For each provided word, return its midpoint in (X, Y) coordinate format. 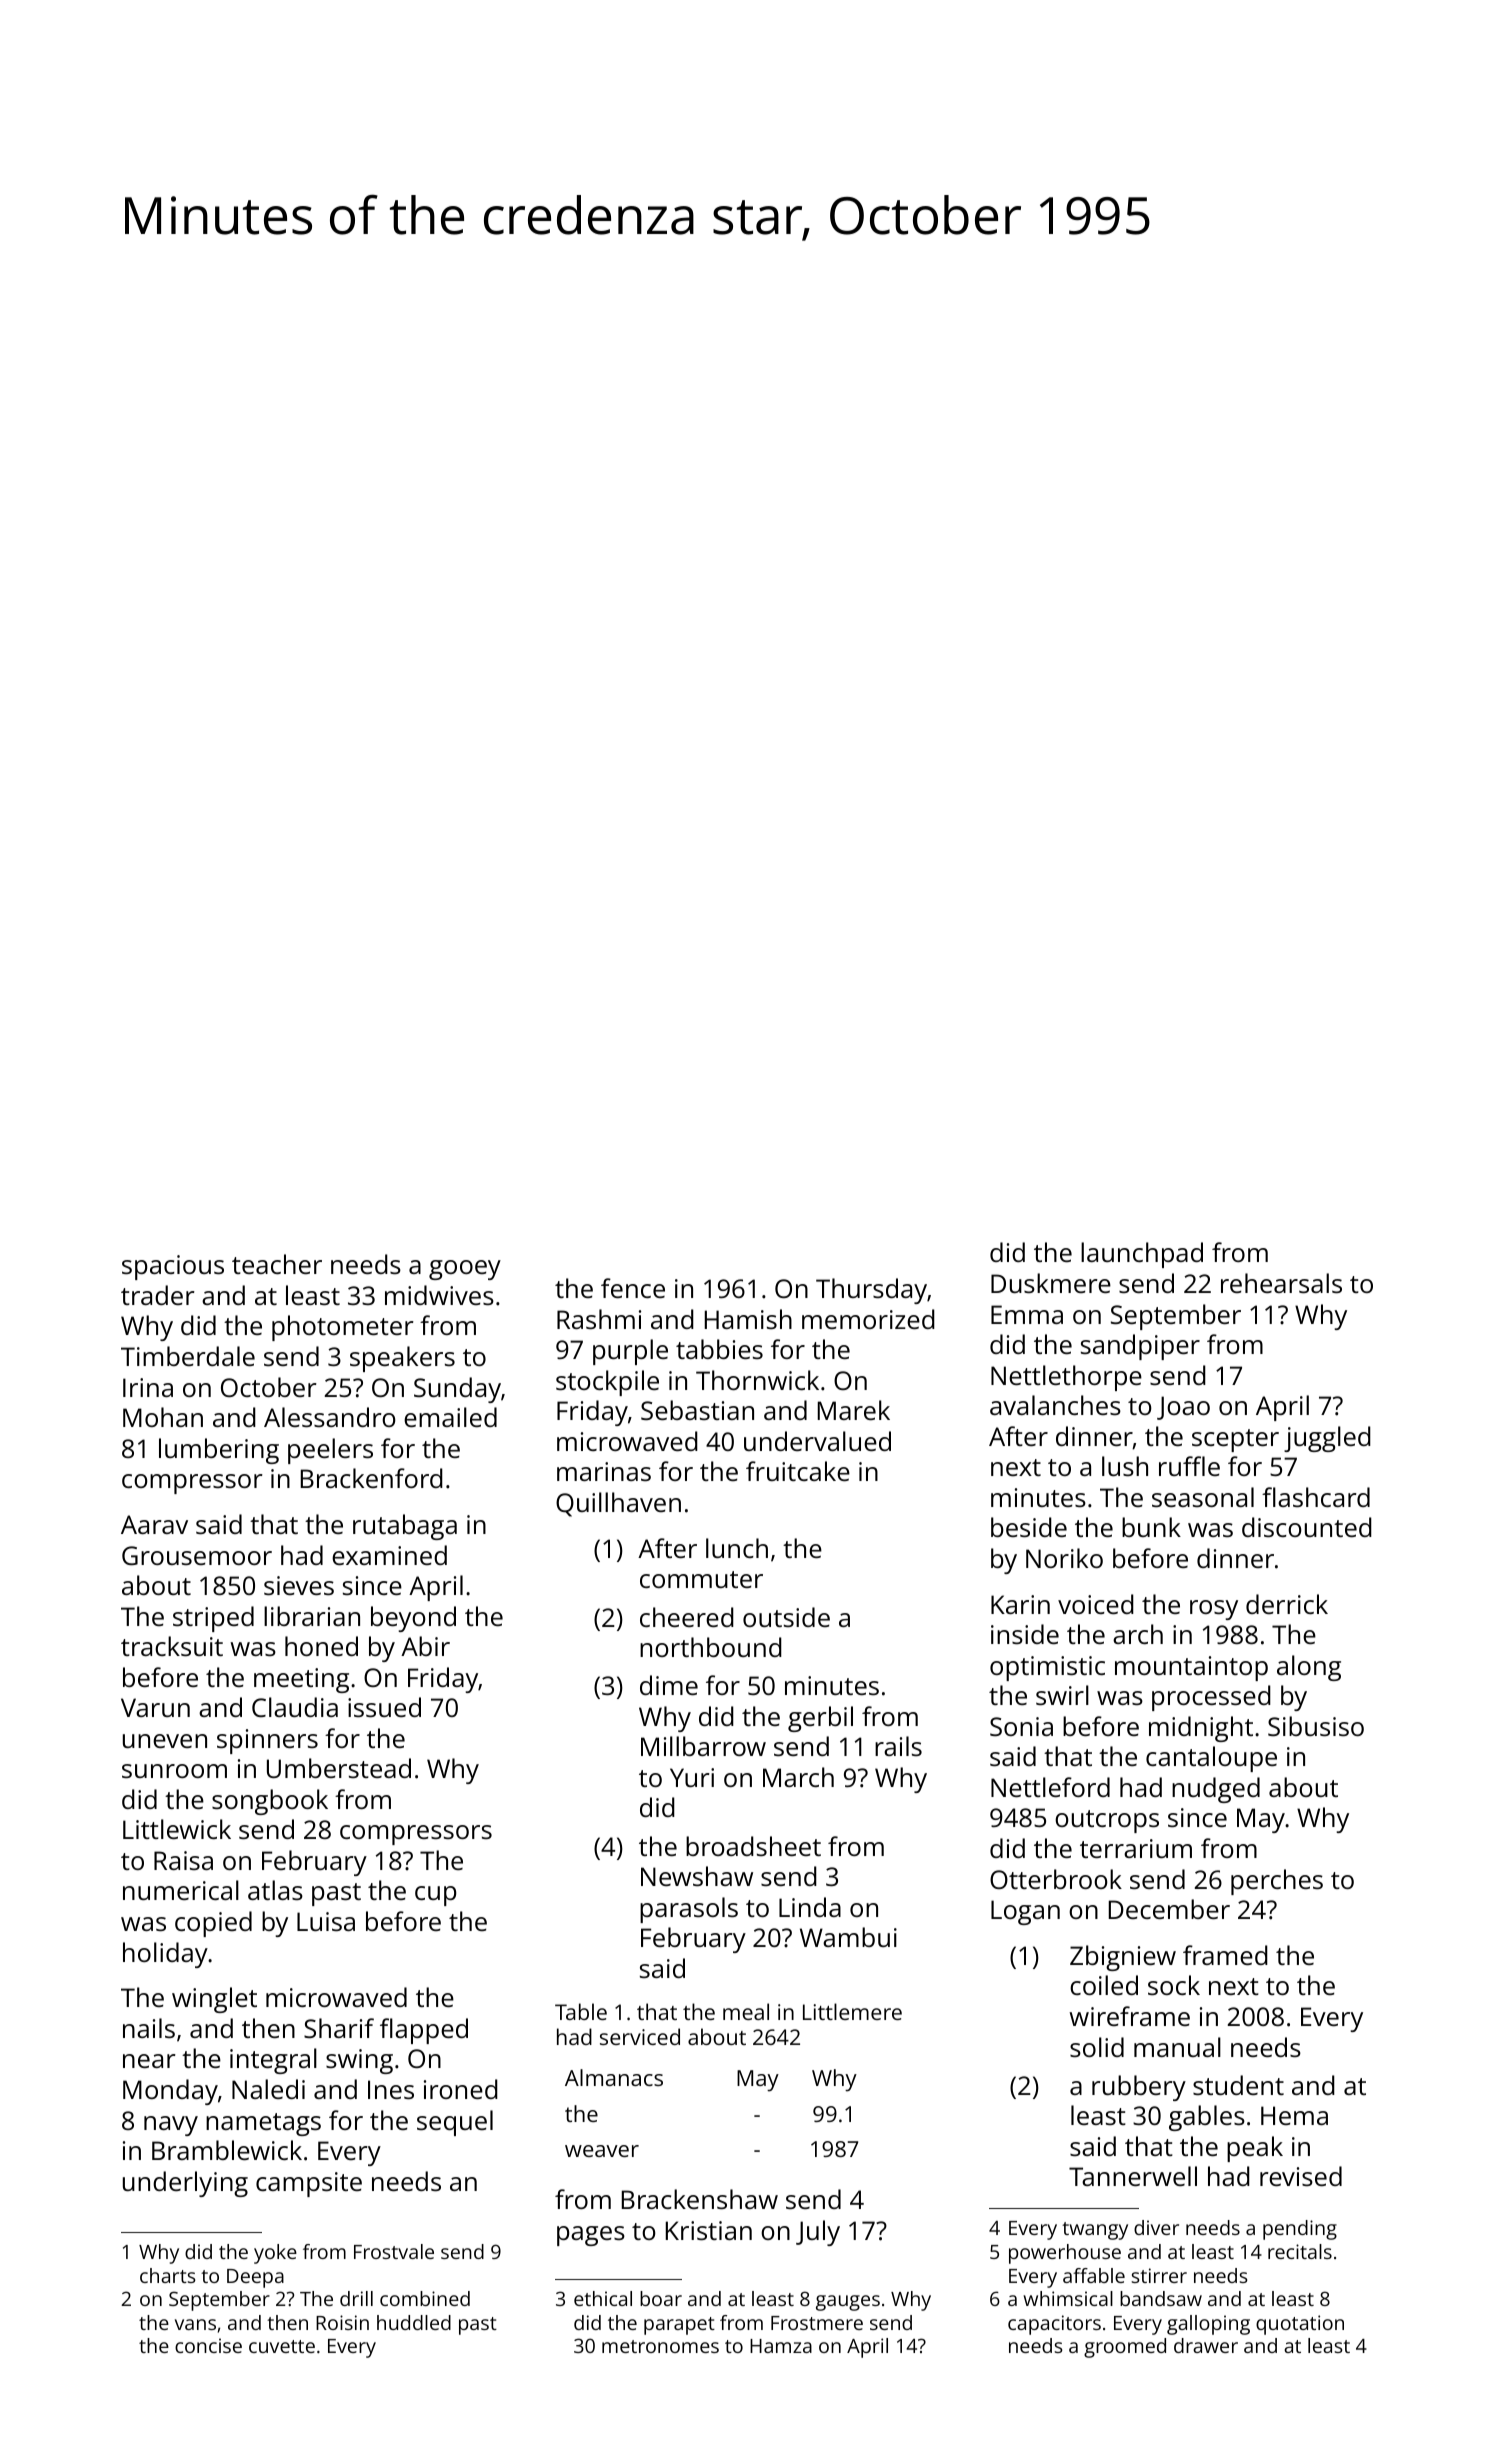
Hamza (781, 2346)
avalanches (1055, 1405)
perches (1277, 1882)
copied (213, 1924)
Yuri (692, 1777)
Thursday (871, 1291)
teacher (277, 1264)
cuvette (282, 2346)
